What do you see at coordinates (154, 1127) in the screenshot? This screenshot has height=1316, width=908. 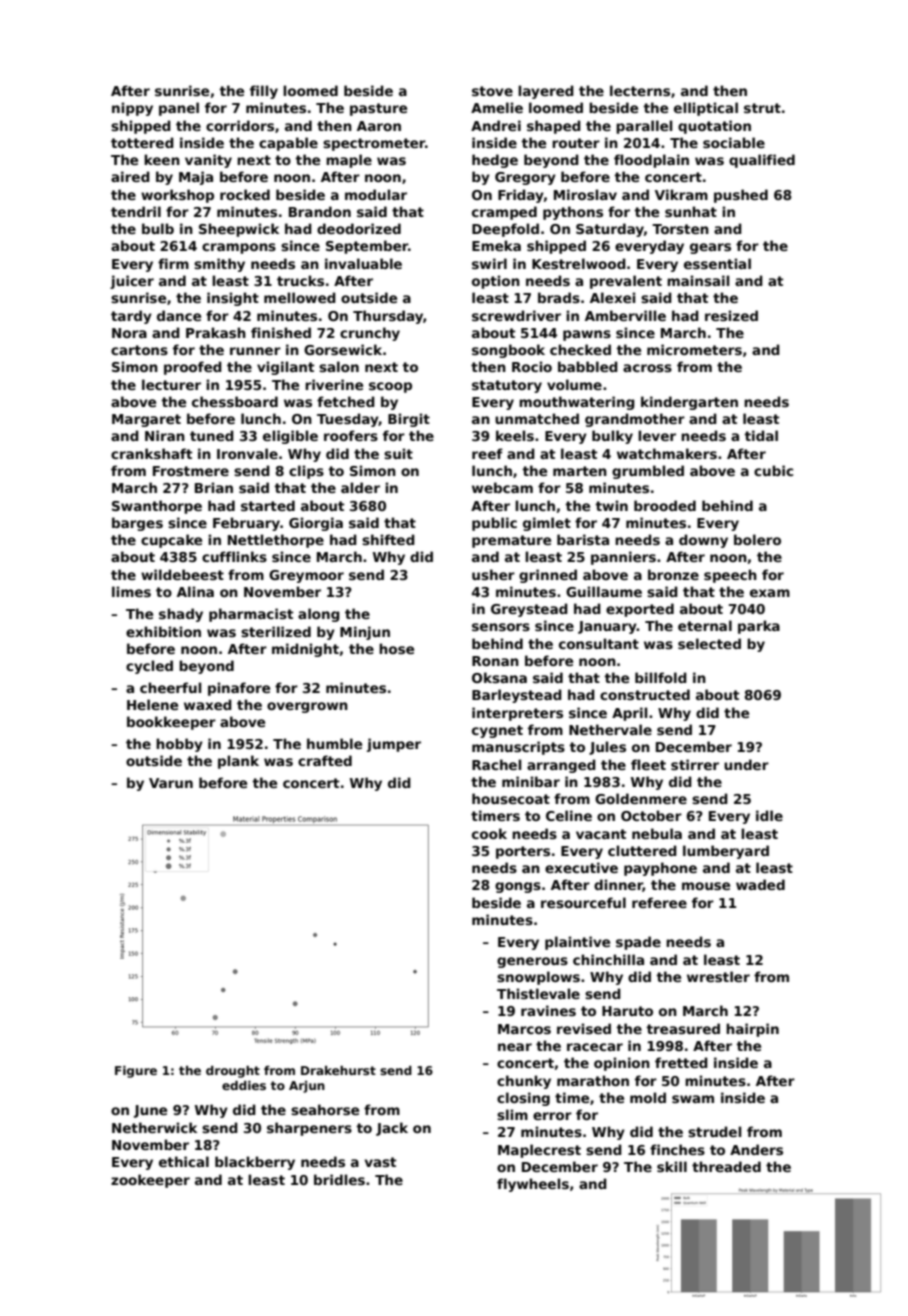 I see `Netherwick` at bounding box center [154, 1127].
